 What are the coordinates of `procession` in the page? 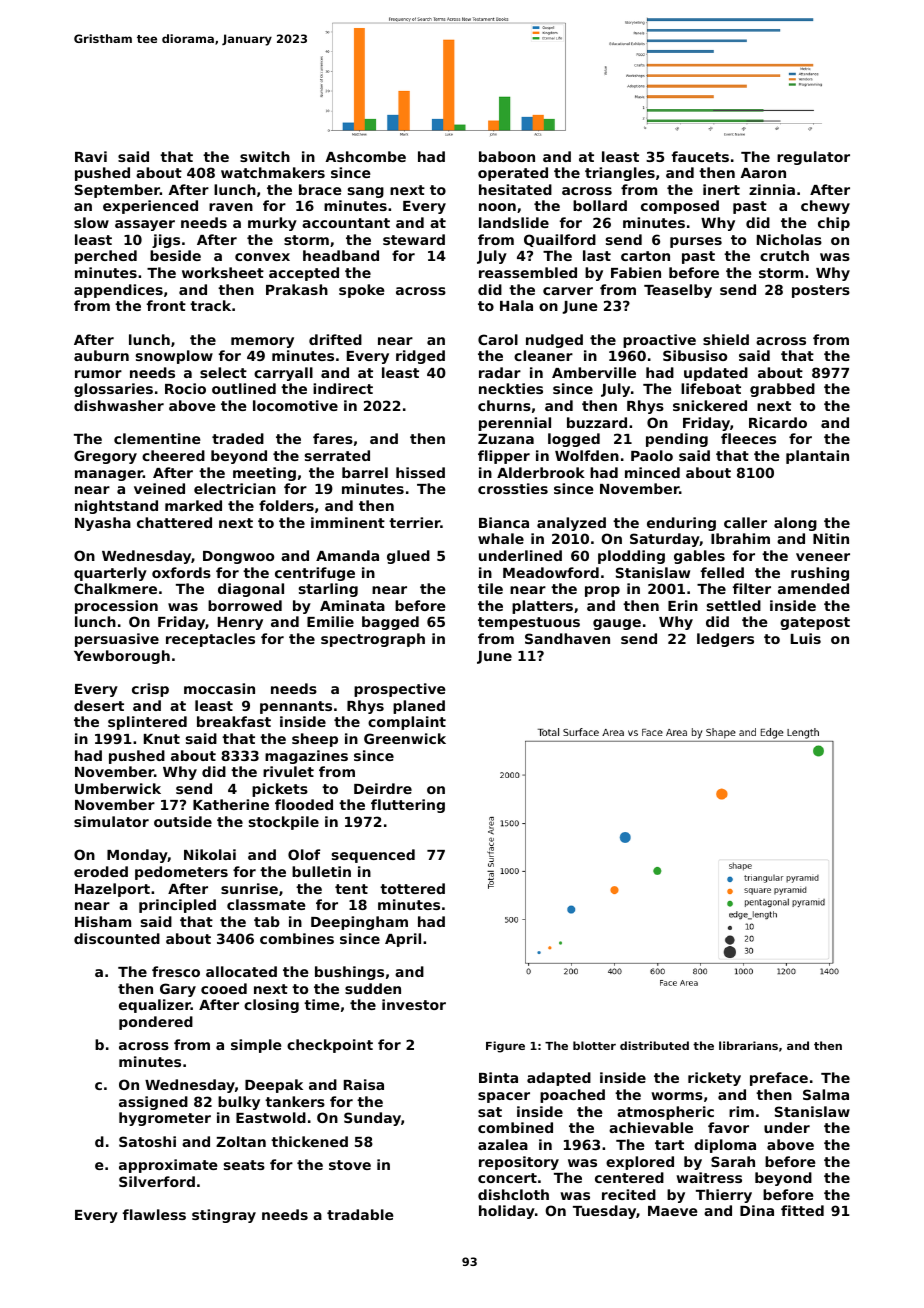 It's located at (116, 607).
